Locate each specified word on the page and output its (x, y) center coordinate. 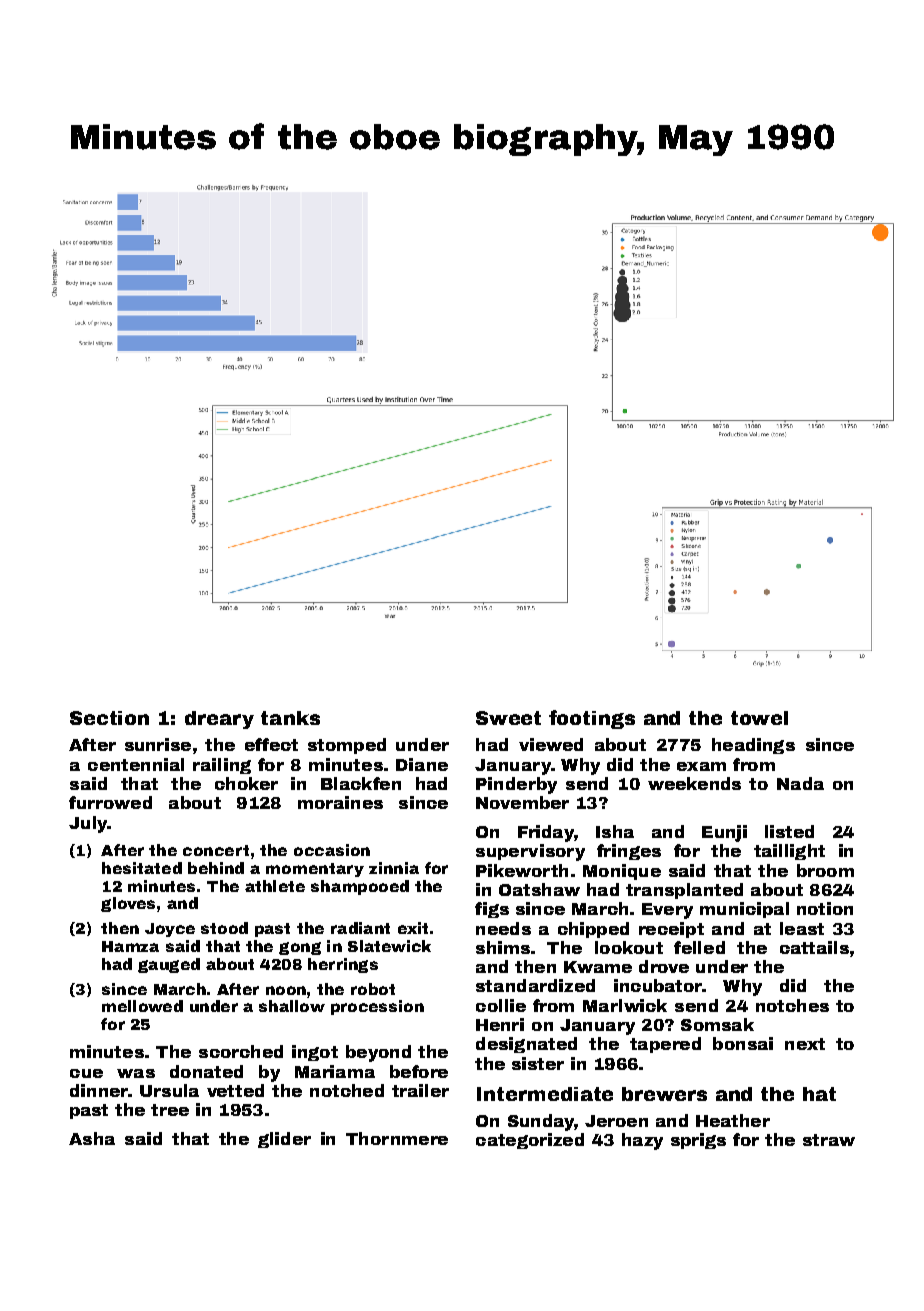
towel (759, 718)
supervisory (530, 852)
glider (284, 1140)
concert (216, 850)
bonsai (743, 1043)
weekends (694, 783)
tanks (290, 718)
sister (538, 1063)
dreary (219, 720)
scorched (241, 1051)
